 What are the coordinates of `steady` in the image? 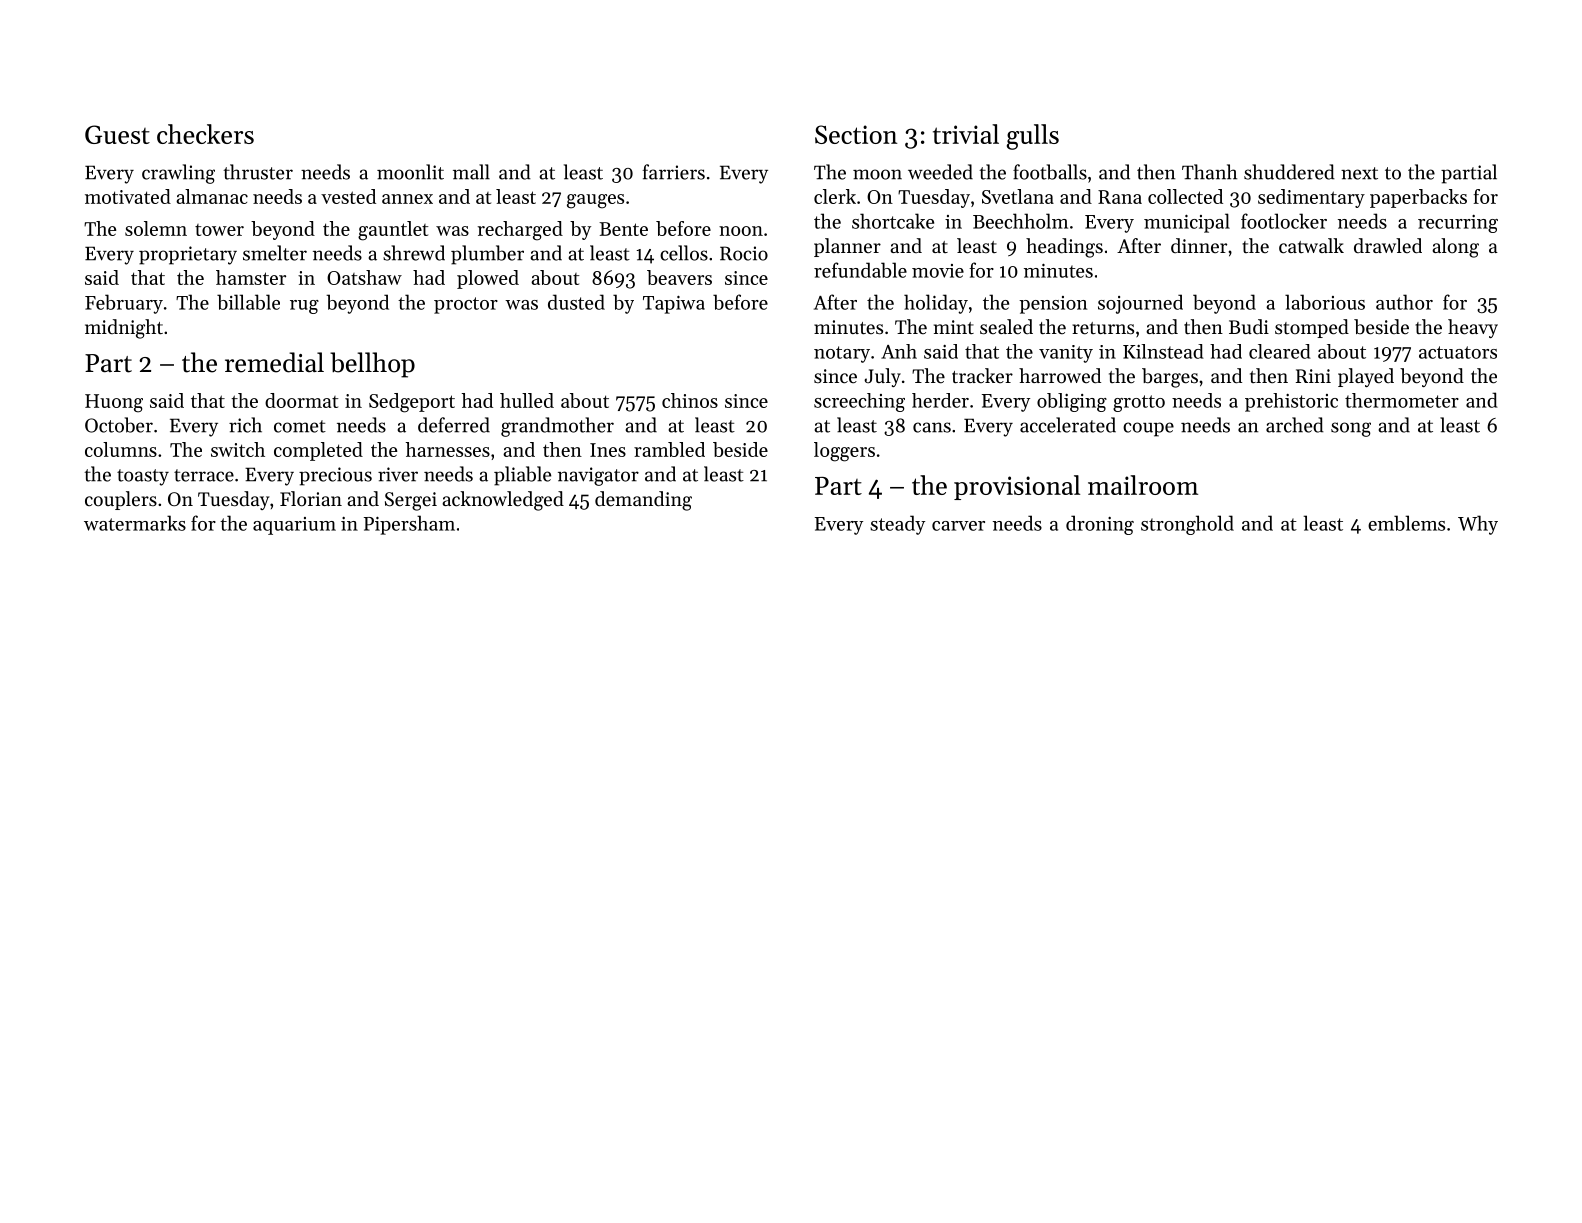 It's located at (897, 525).
